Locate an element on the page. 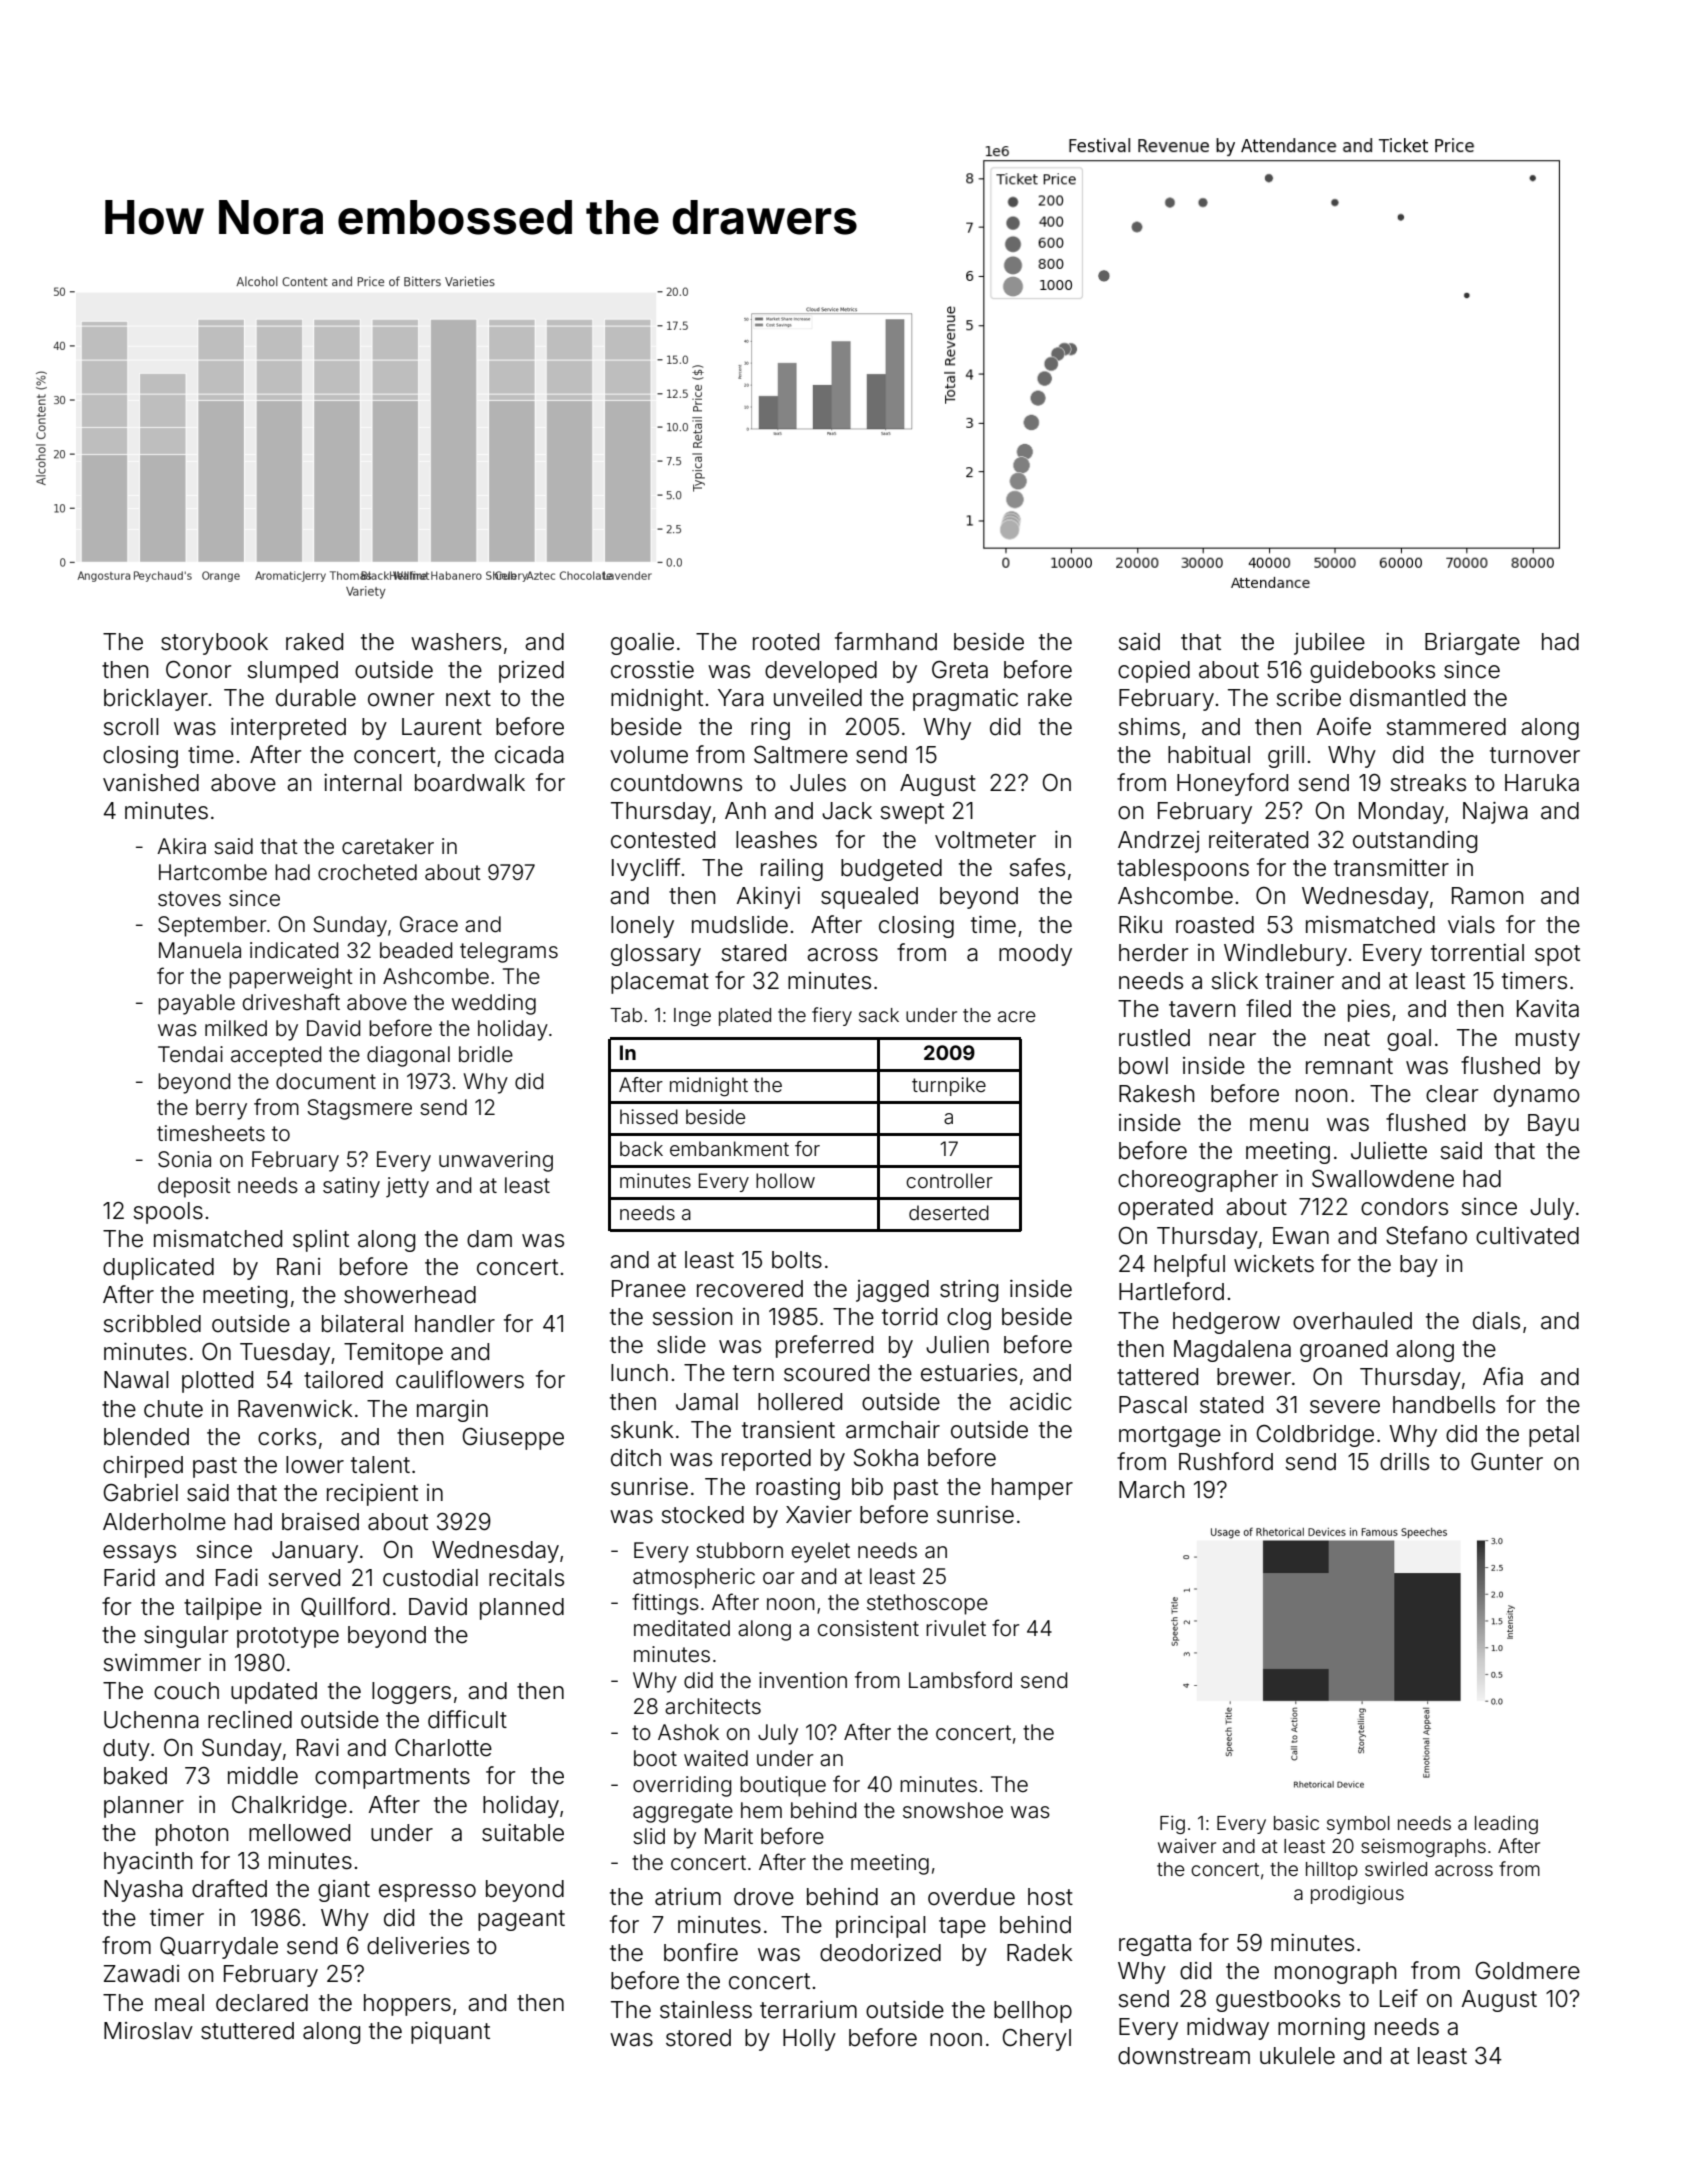 The height and width of the document is (2178, 1683). Juliette is located at coordinates (1389, 1151).
